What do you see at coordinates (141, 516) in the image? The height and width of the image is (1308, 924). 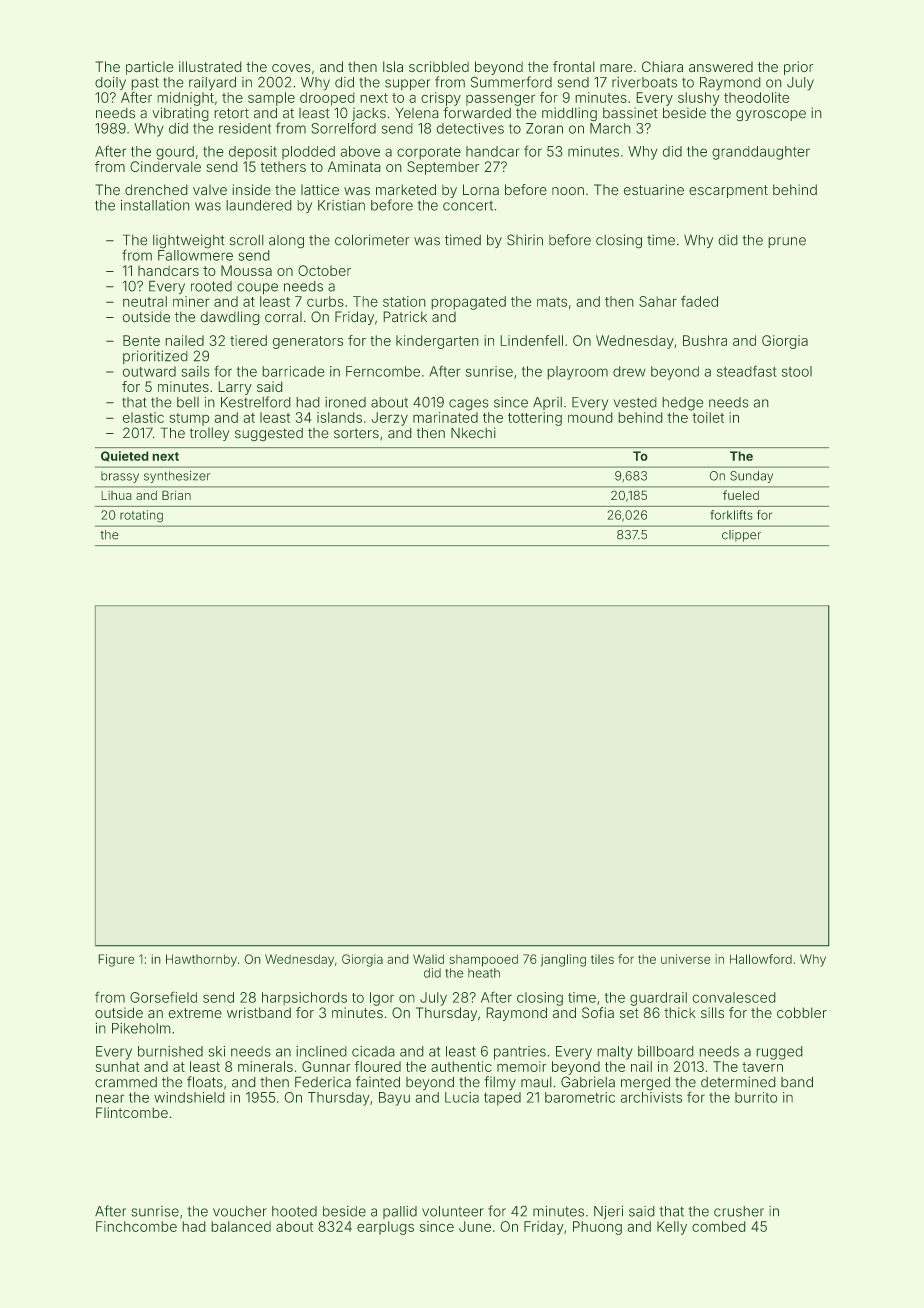 I see `rotating` at bounding box center [141, 516].
